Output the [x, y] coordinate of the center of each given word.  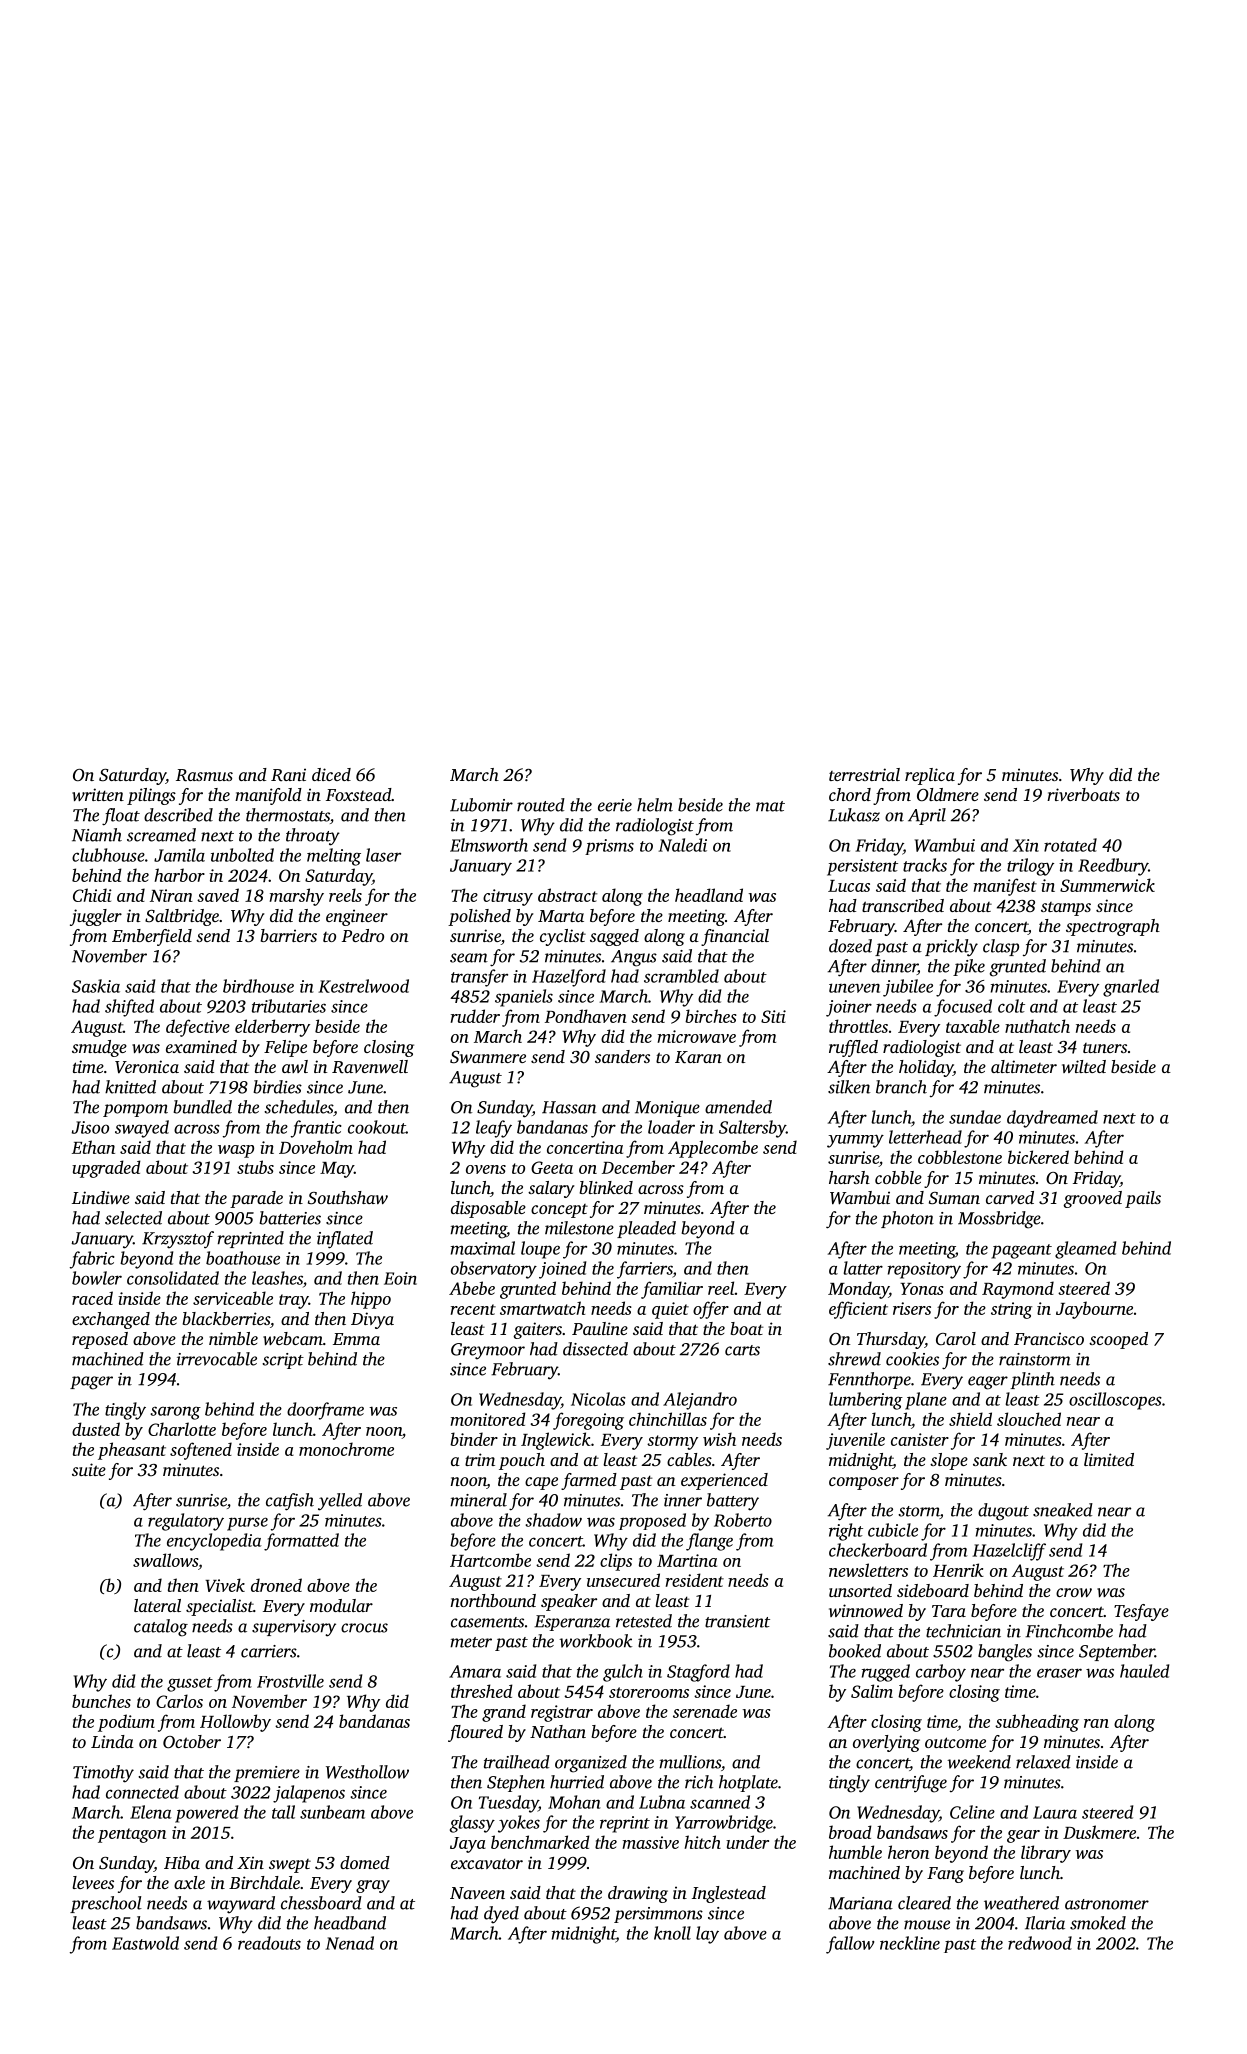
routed [541, 805]
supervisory [294, 1628]
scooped [1118, 1340]
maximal [483, 1248]
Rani [288, 774]
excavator [487, 1863]
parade [256, 1199]
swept [290, 1866]
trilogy [1030, 867]
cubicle [893, 1530]
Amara [475, 1671]
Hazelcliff [1009, 1552]
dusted [96, 1429]
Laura [1055, 1812]
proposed [652, 1521]
